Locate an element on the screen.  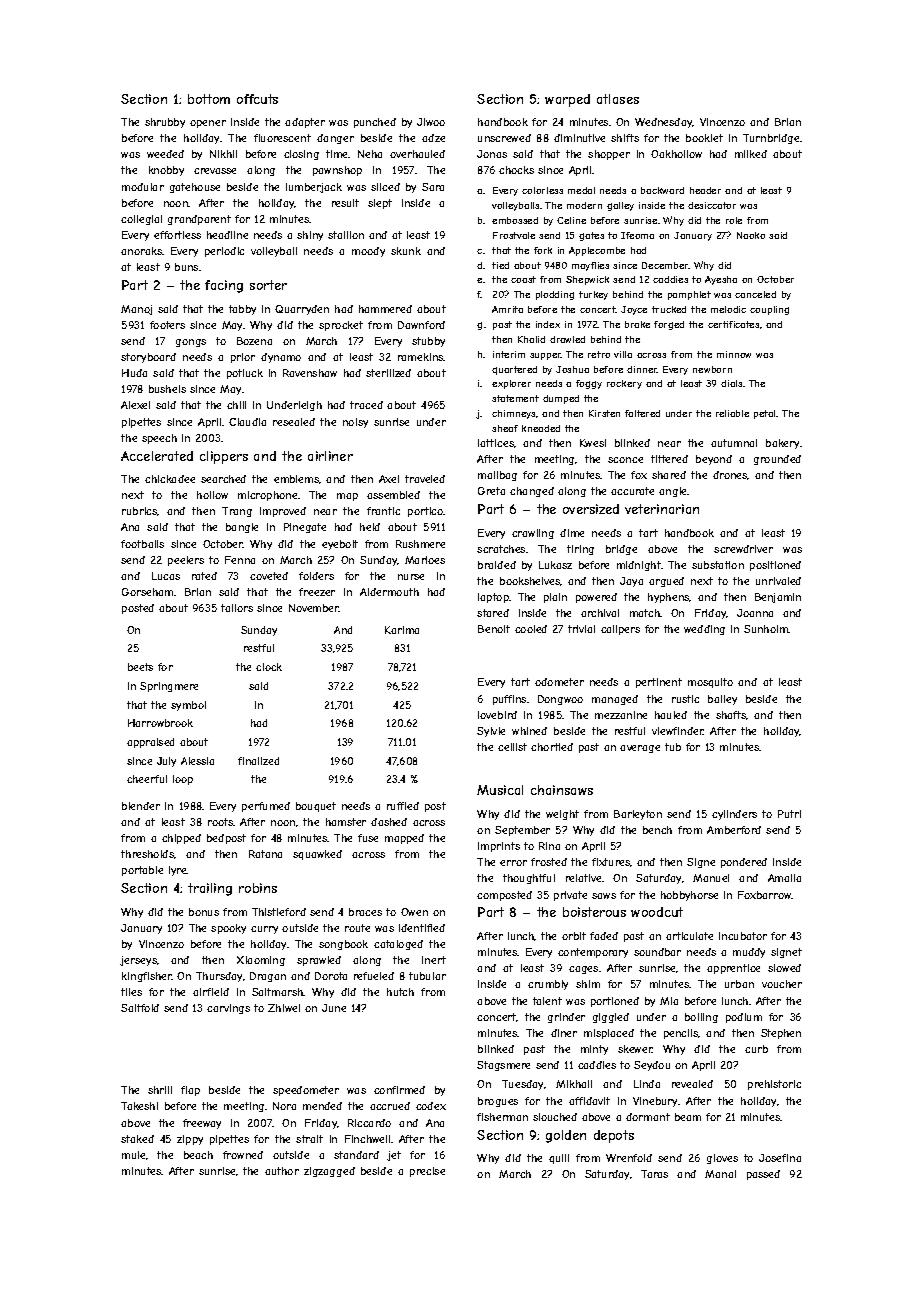
private is located at coordinates (570, 896).
